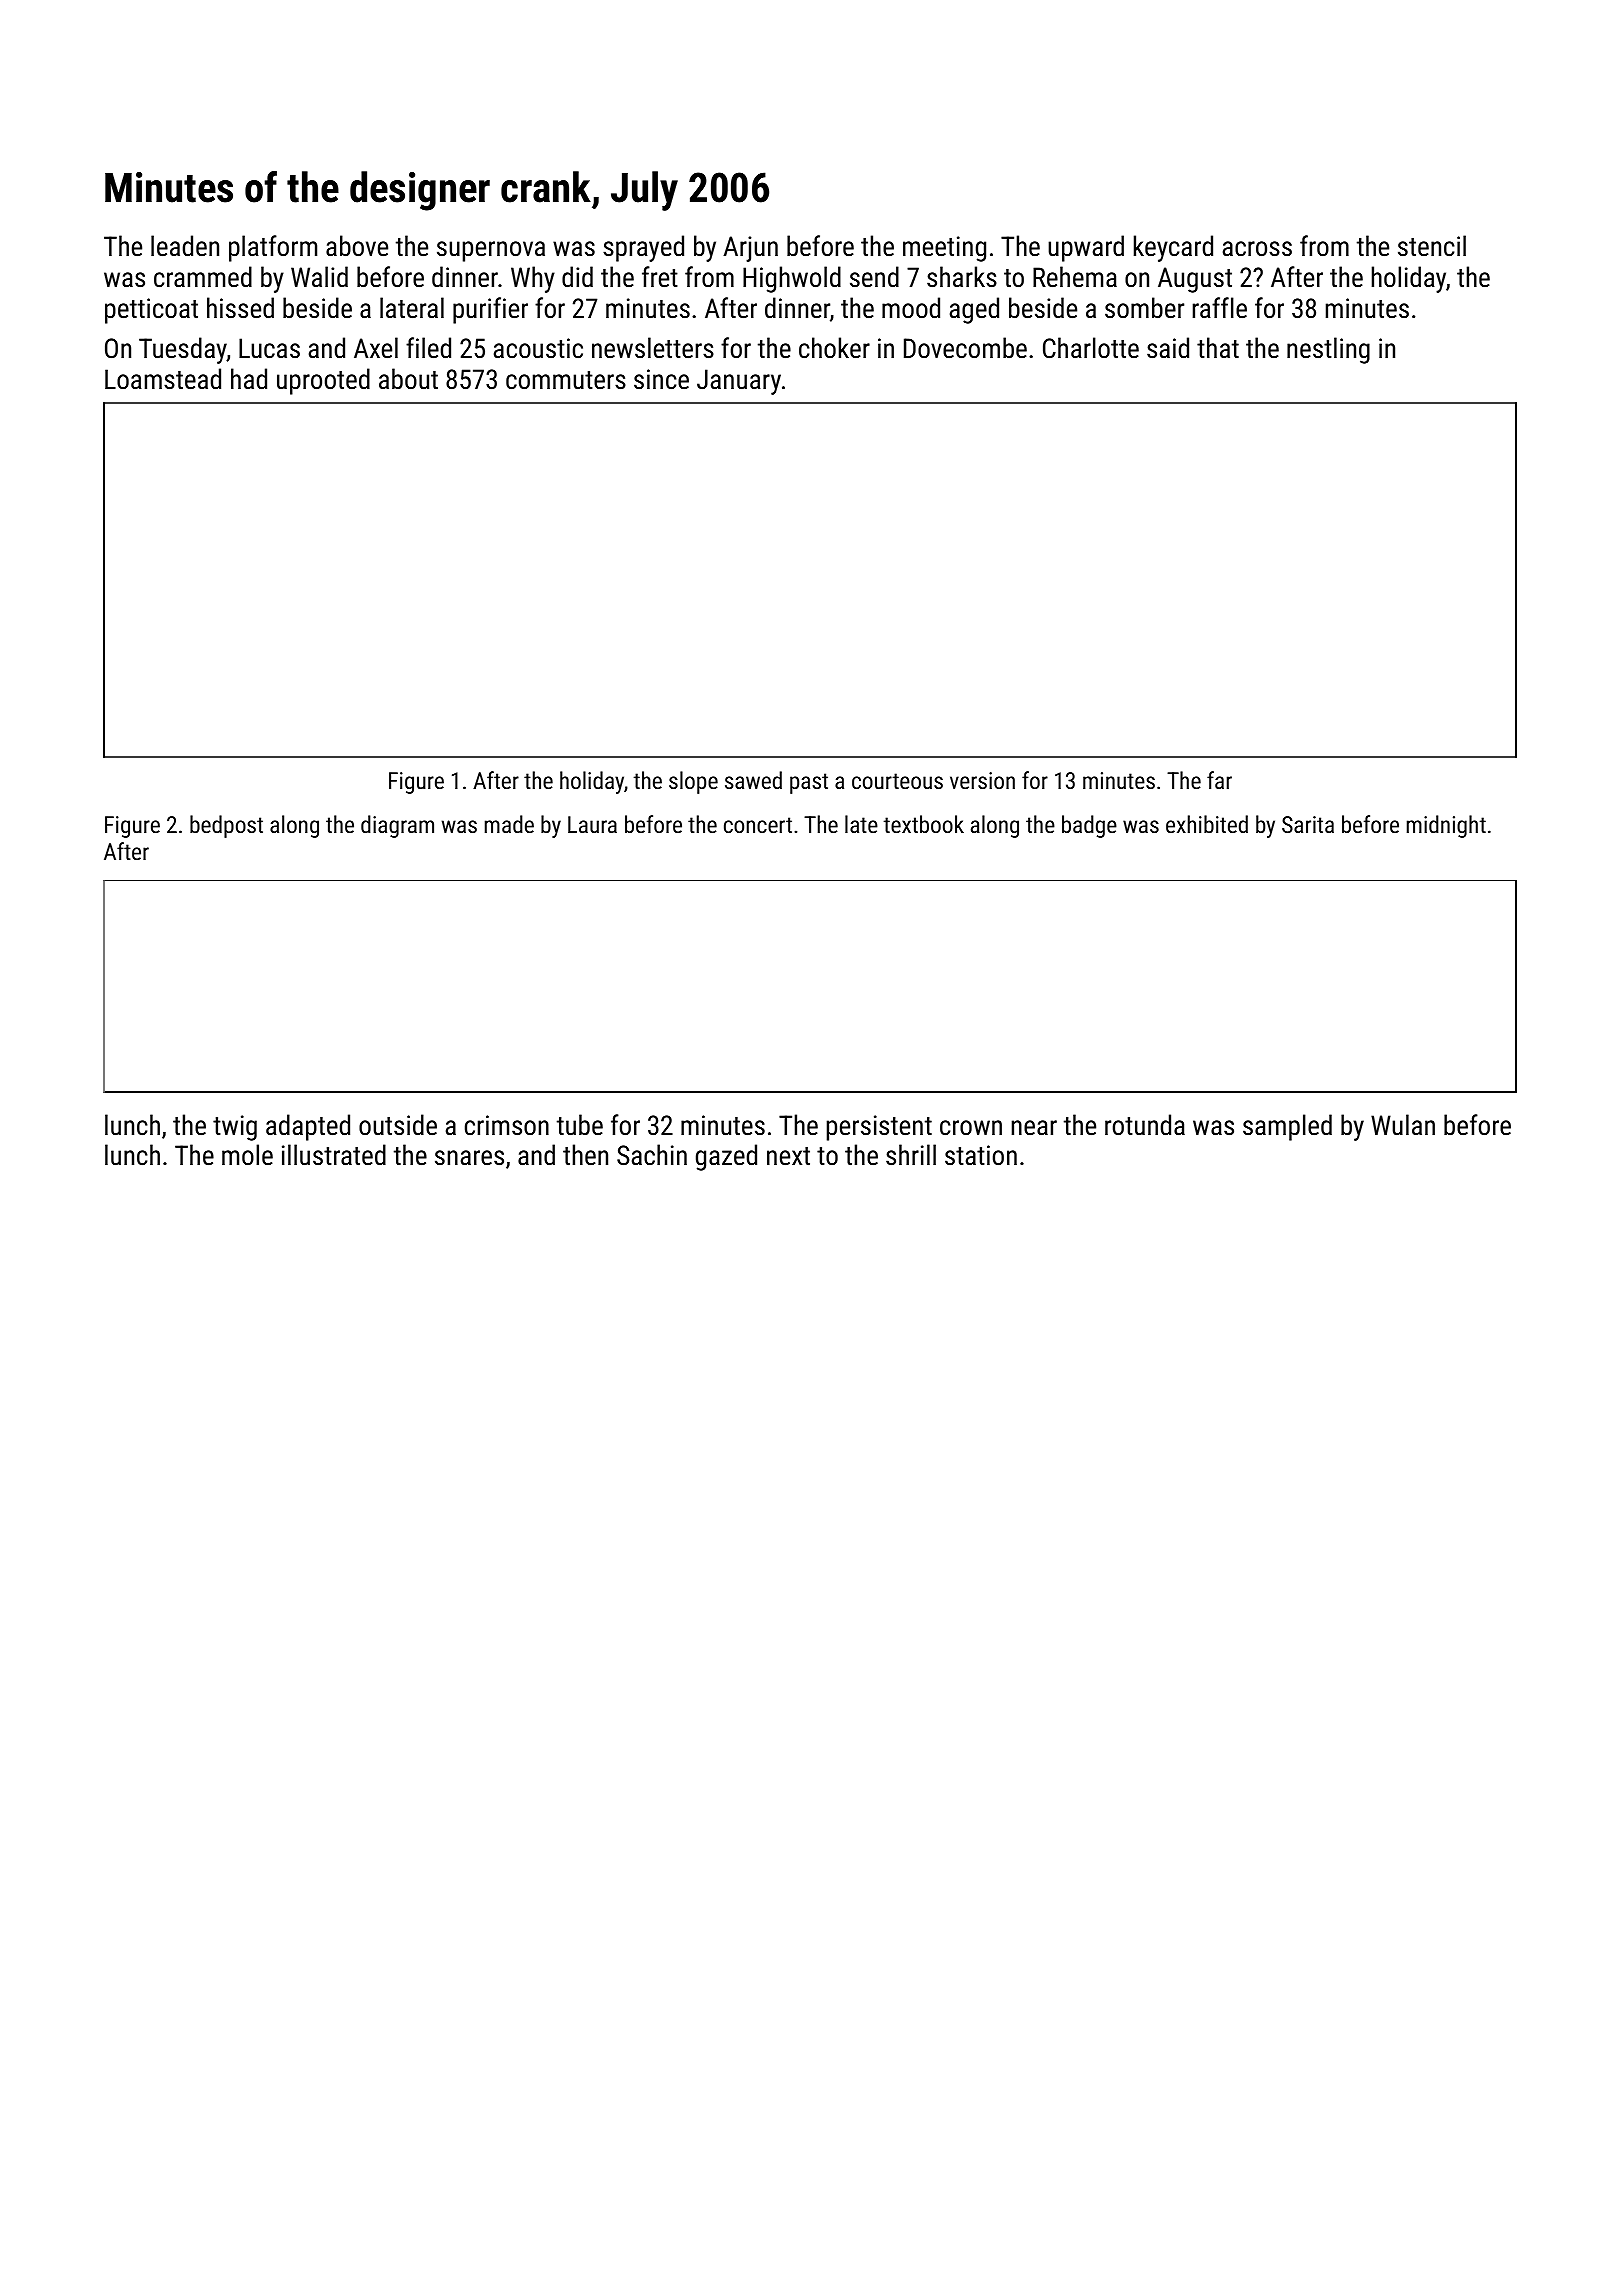 The width and height of the page is (1620, 2292). I want to click on mole, so click(247, 1154).
